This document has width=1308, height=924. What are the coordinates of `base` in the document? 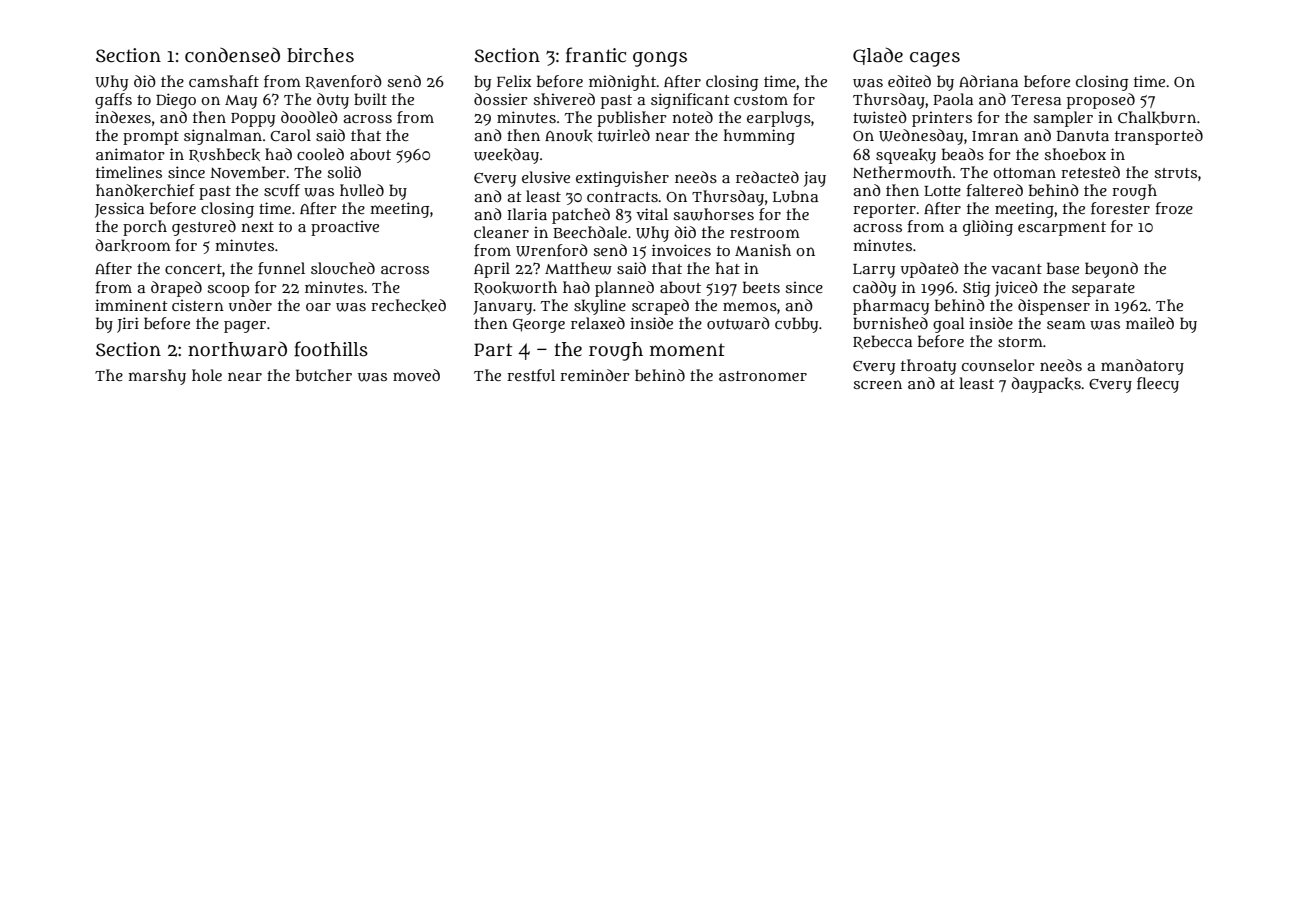 It's located at (1063, 268).
